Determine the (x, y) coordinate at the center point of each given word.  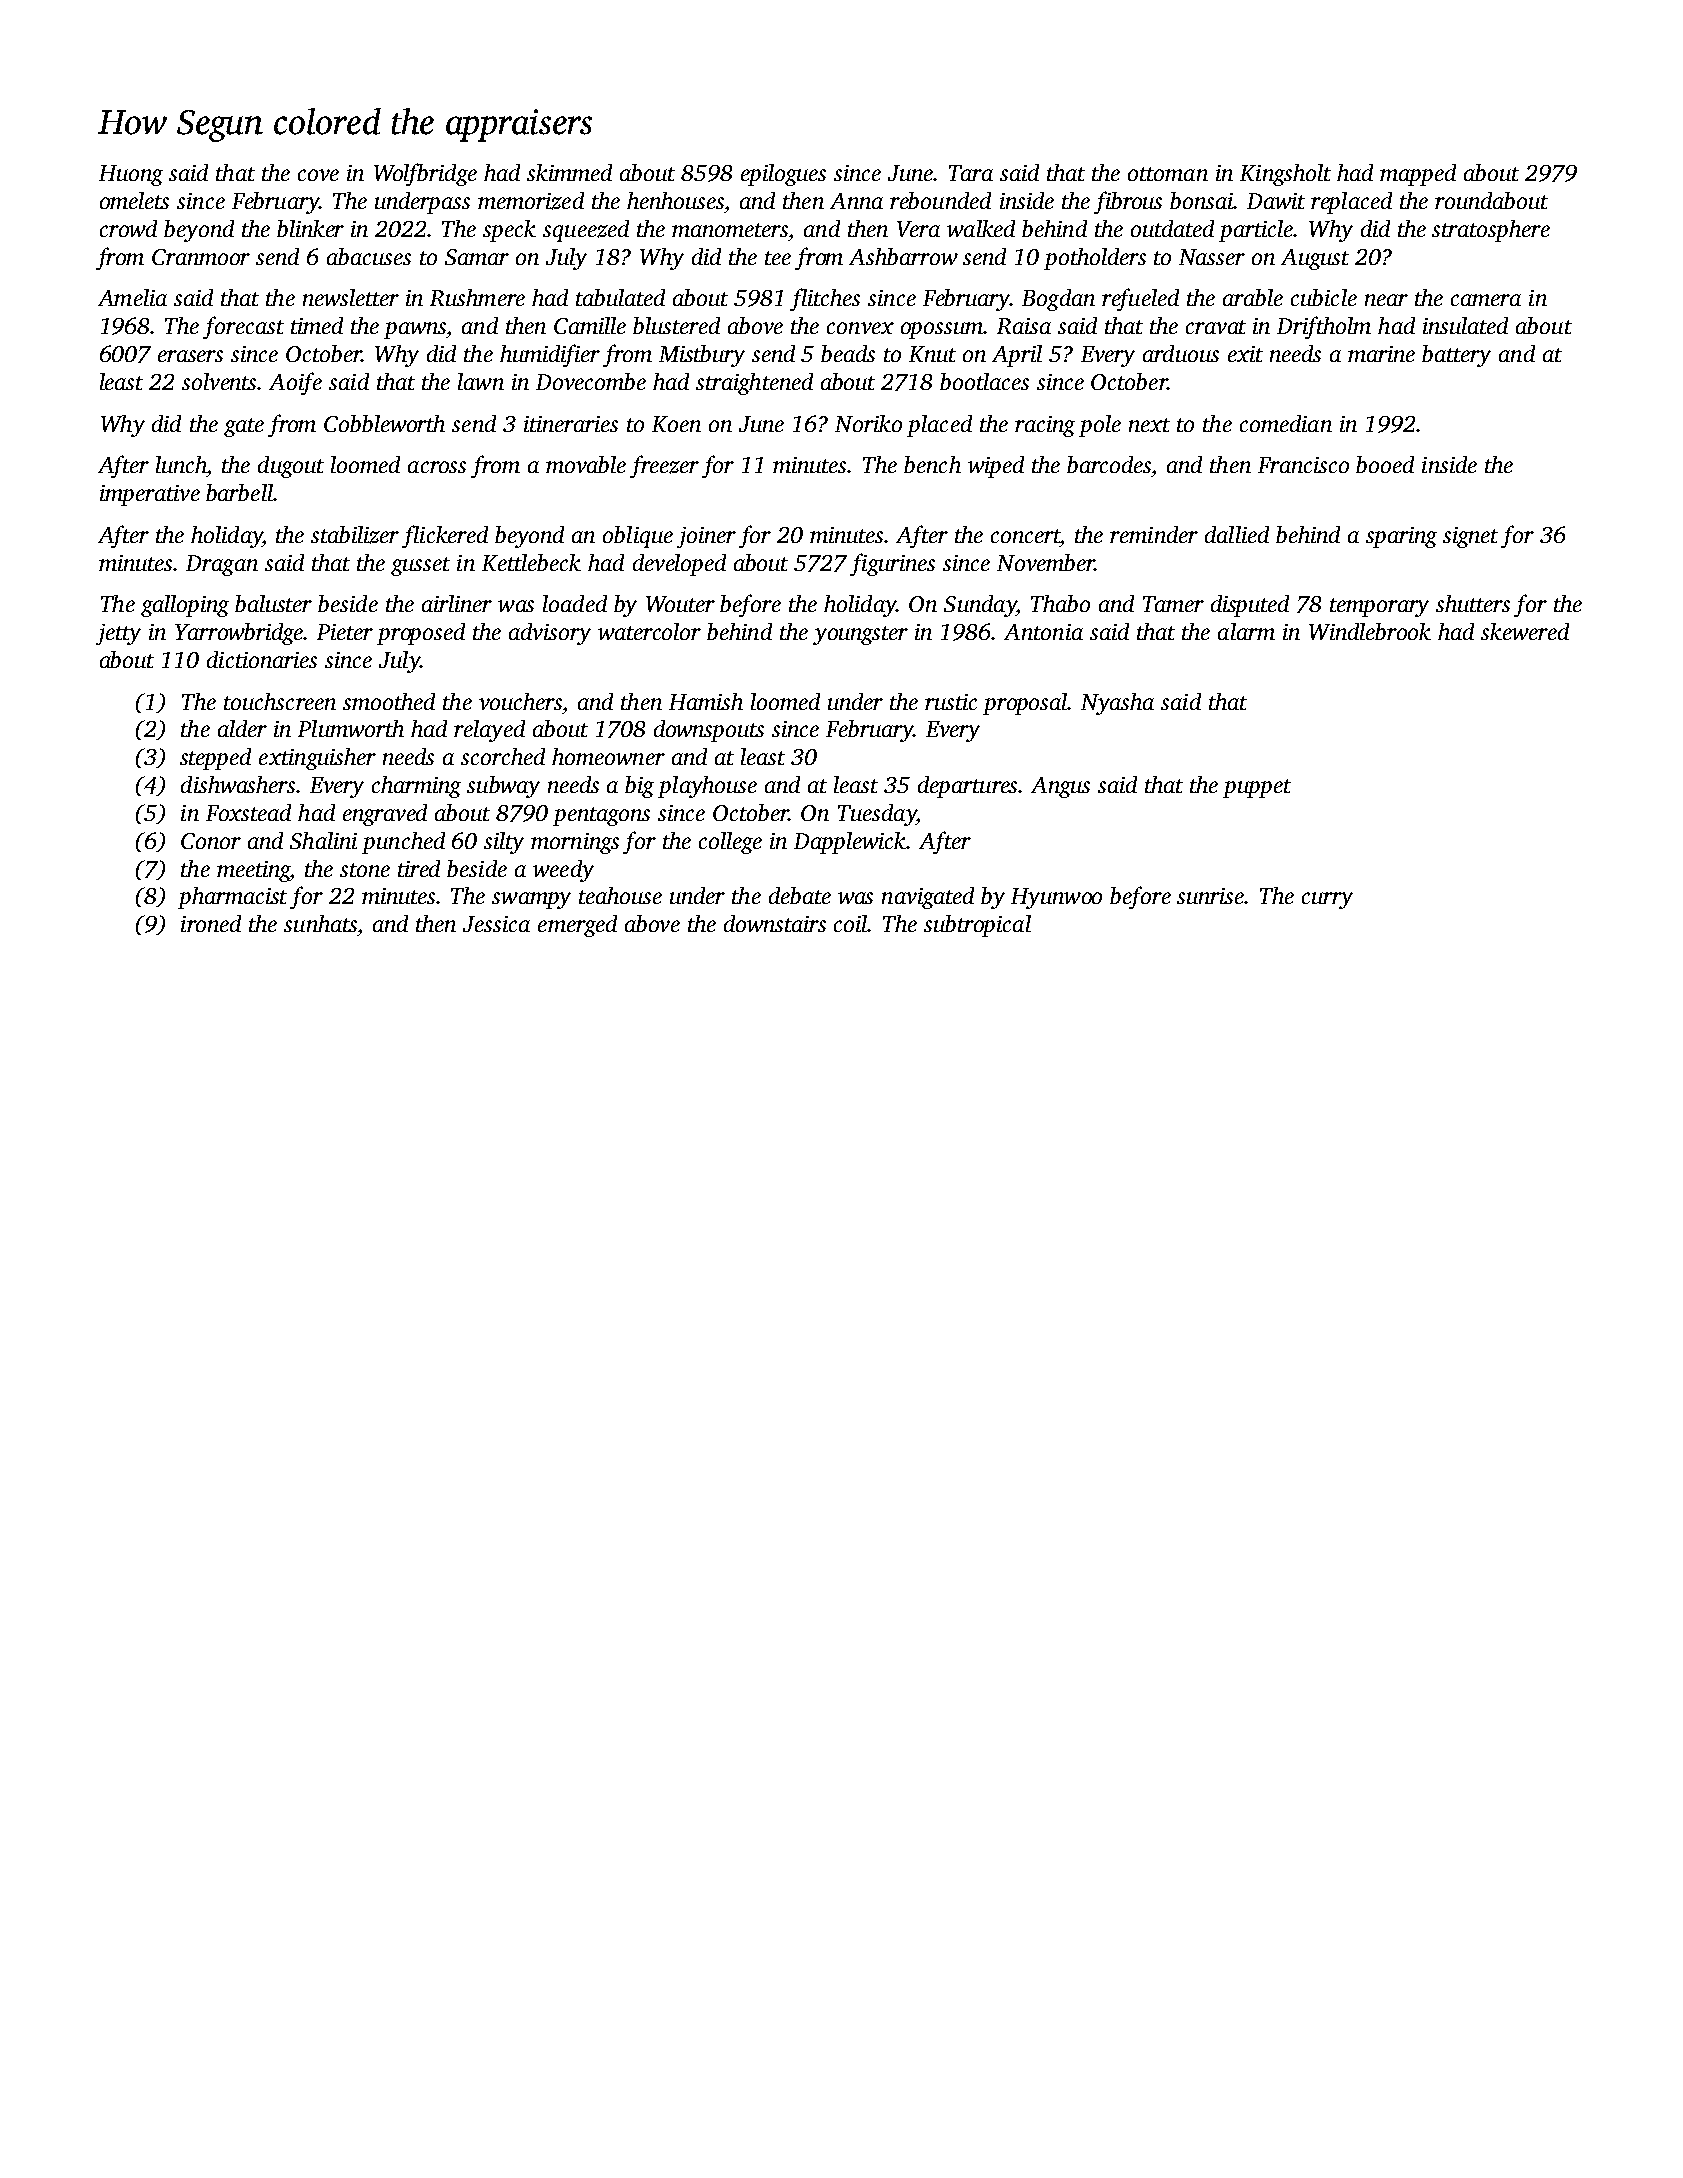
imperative (150, 495)
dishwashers (238, 784)
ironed (211, 923)
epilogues (783, 175)
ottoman (1168, 174)
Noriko (868, 423)
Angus (1060, 787)
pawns (415, 330)
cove (318, 175)
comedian (1286, 423)
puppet (1257, 788)
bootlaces (984, 381)
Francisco (1303, 465)
